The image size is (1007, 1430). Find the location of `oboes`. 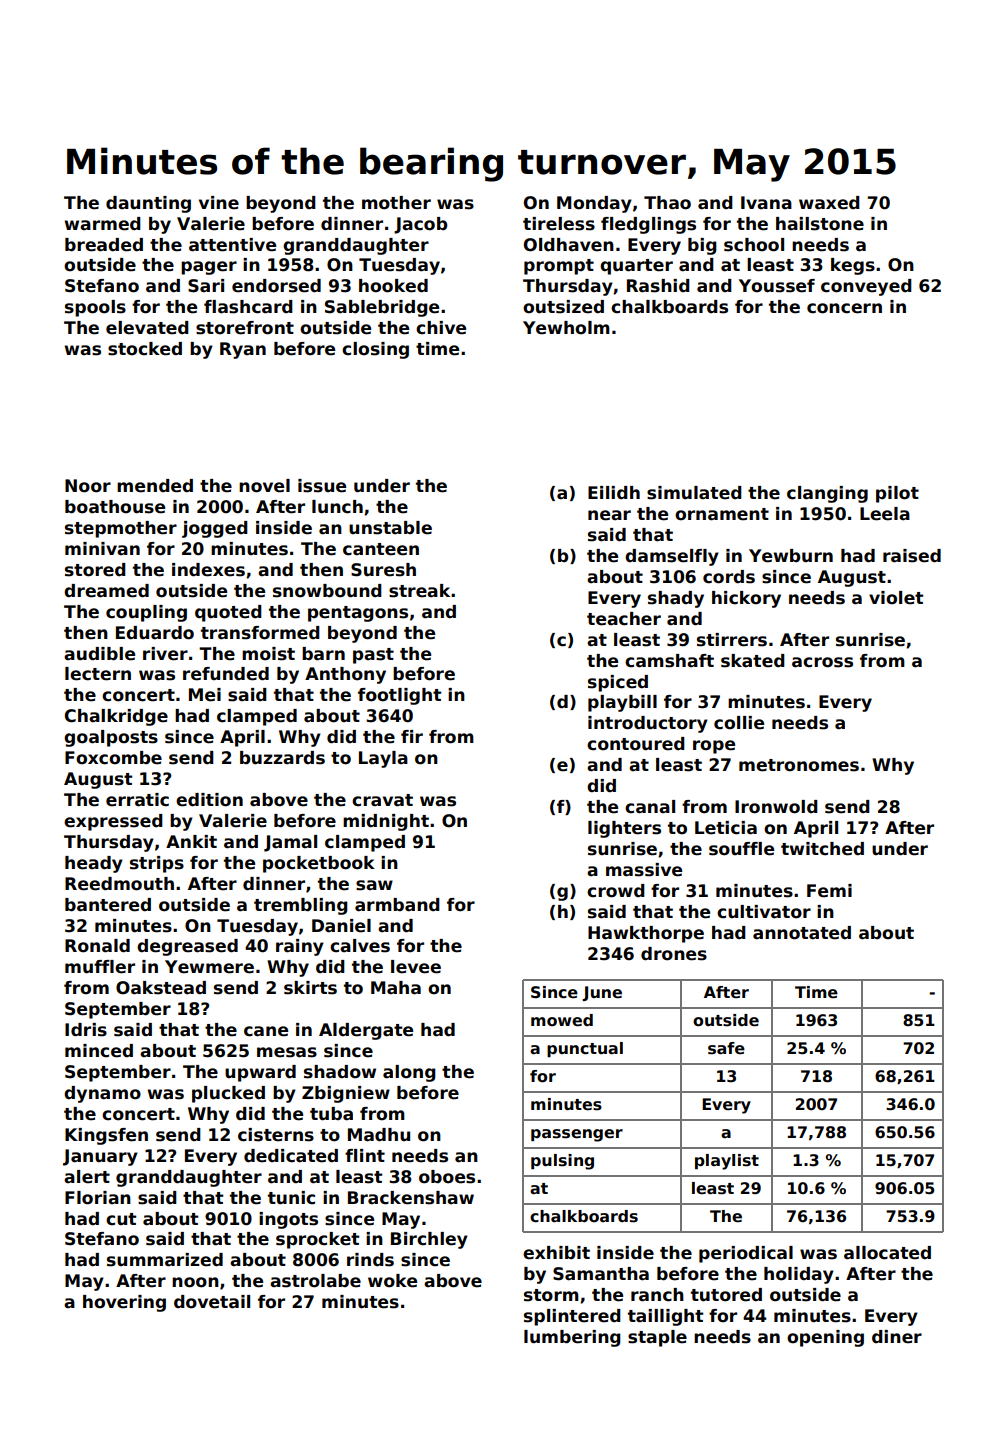

oboes is located at coordinates (447, 1177).
